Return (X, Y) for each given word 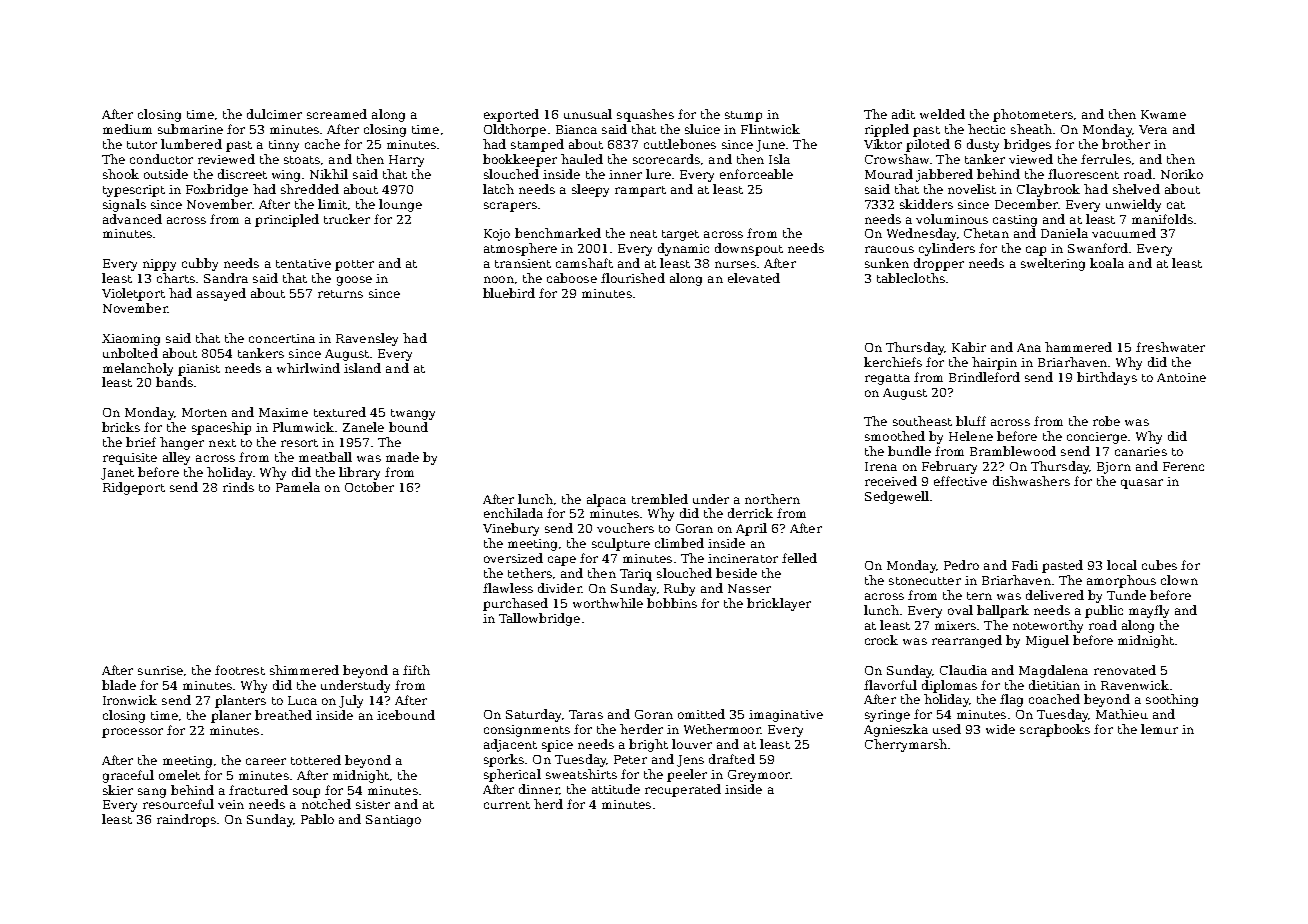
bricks (121, 427)
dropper (939, 264)
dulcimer (274, 114)
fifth (416, 670)
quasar (1142, 484)
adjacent (510, 745)
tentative (303, 263)
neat (643, 234)
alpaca (606, 500)
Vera (1153, 129)
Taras (586, 714)
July (351, 701)
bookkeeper (520, 160)
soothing (1172, 700)
